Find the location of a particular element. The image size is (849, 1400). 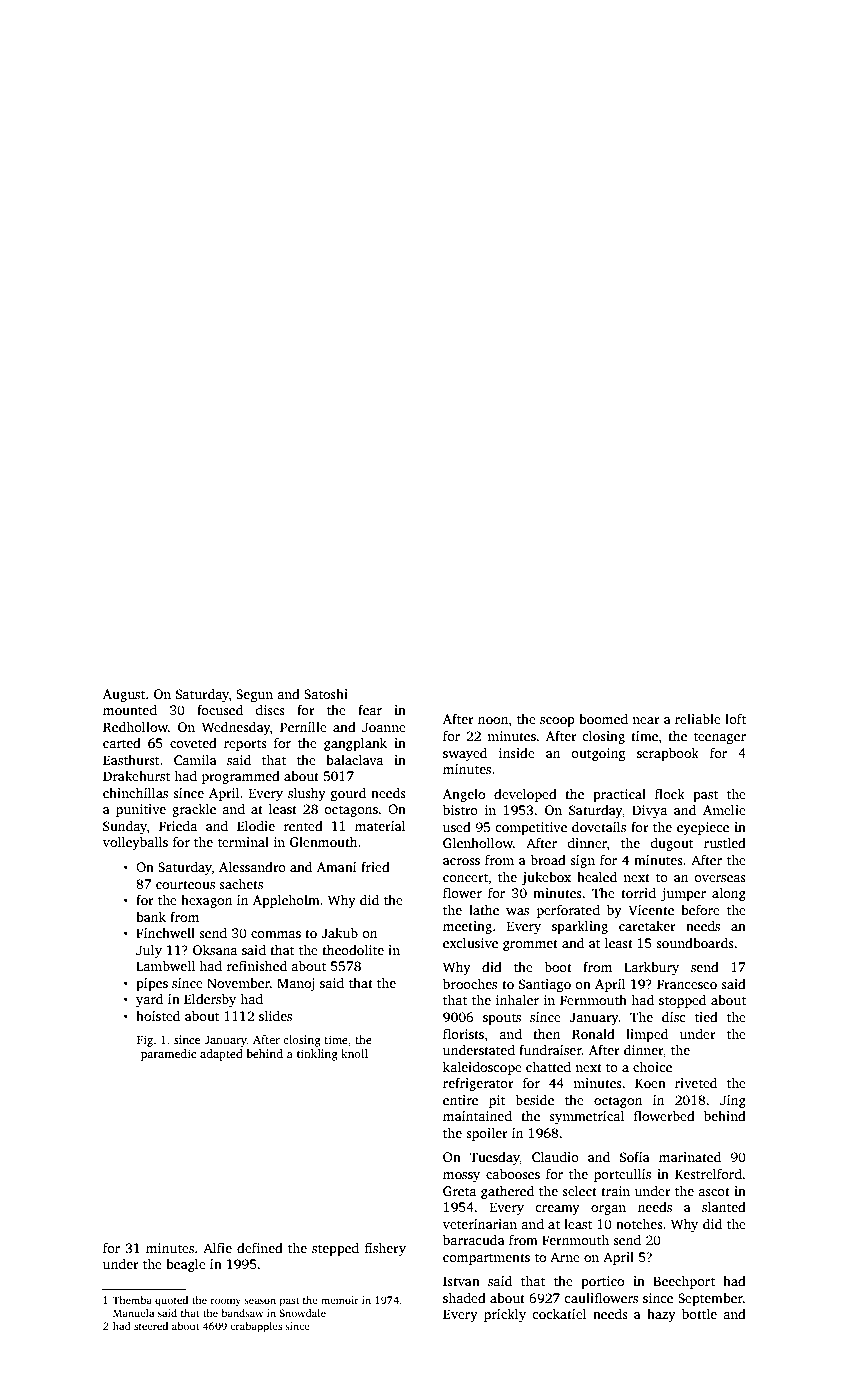

Themba is located at coordinates (132, 1300).
